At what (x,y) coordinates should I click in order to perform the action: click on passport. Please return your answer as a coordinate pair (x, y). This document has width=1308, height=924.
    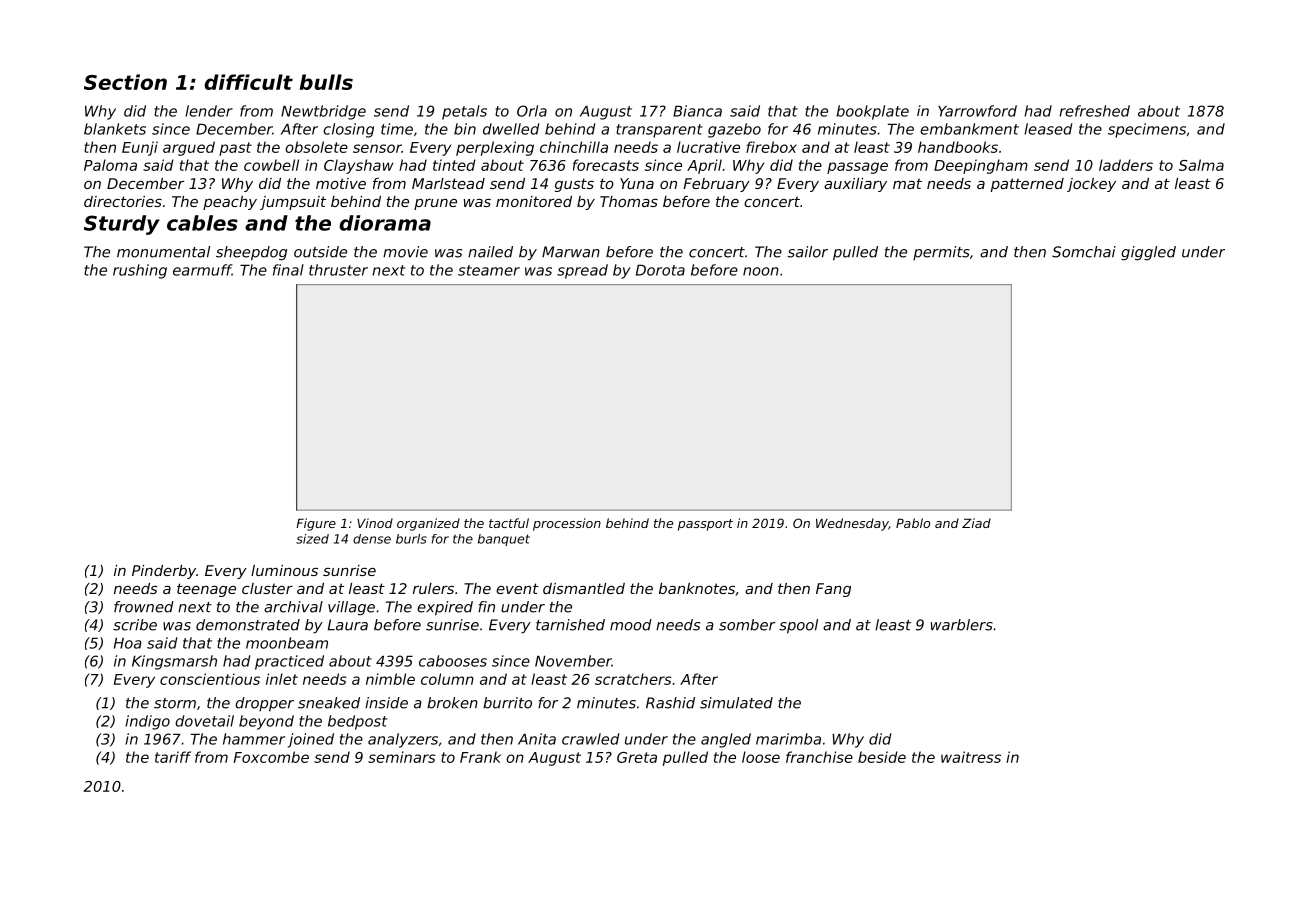
    Looking at the image, I should click on (705, 525).
